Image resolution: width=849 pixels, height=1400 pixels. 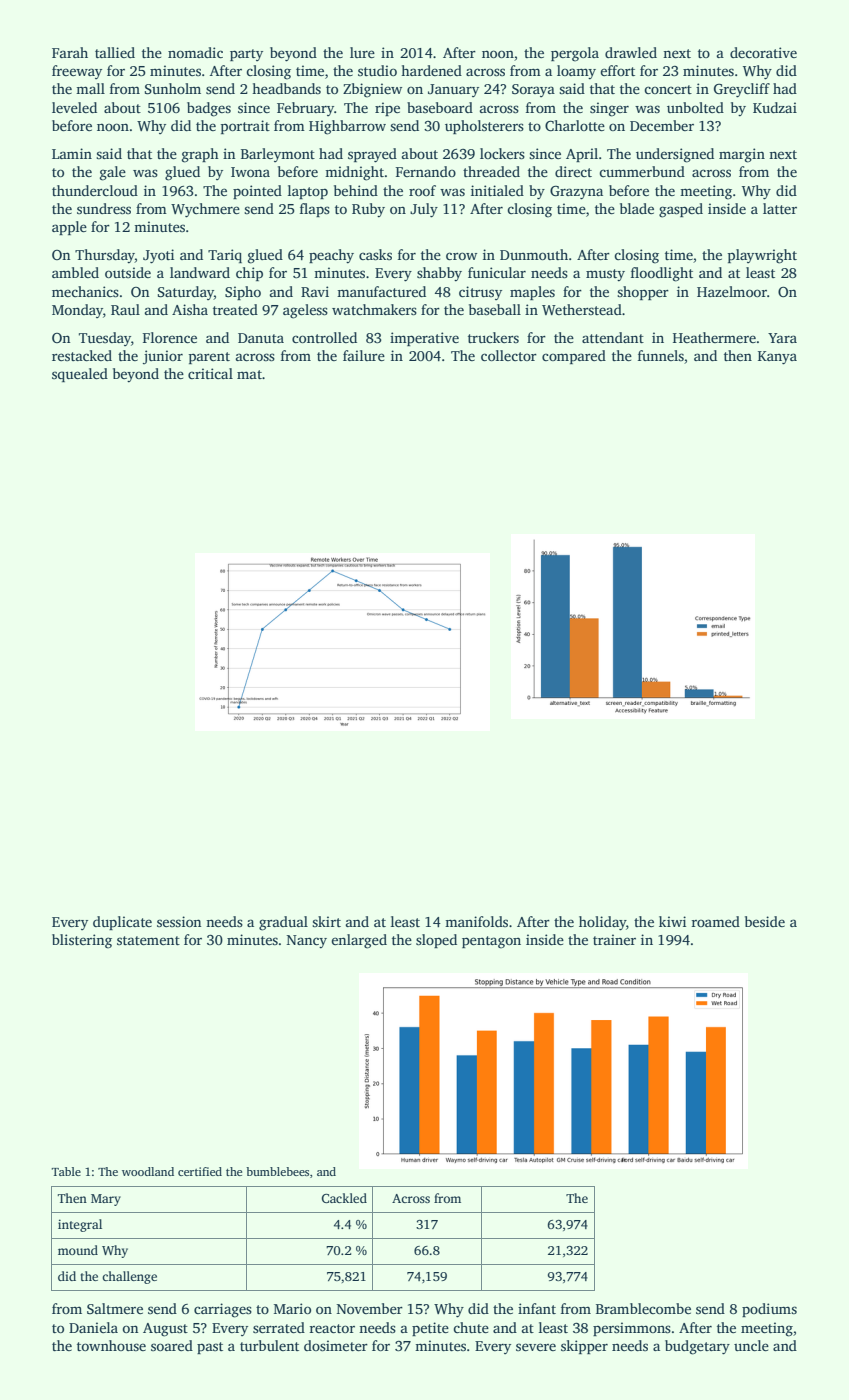 I want to click on chute, so click(x=471, y=1327).
